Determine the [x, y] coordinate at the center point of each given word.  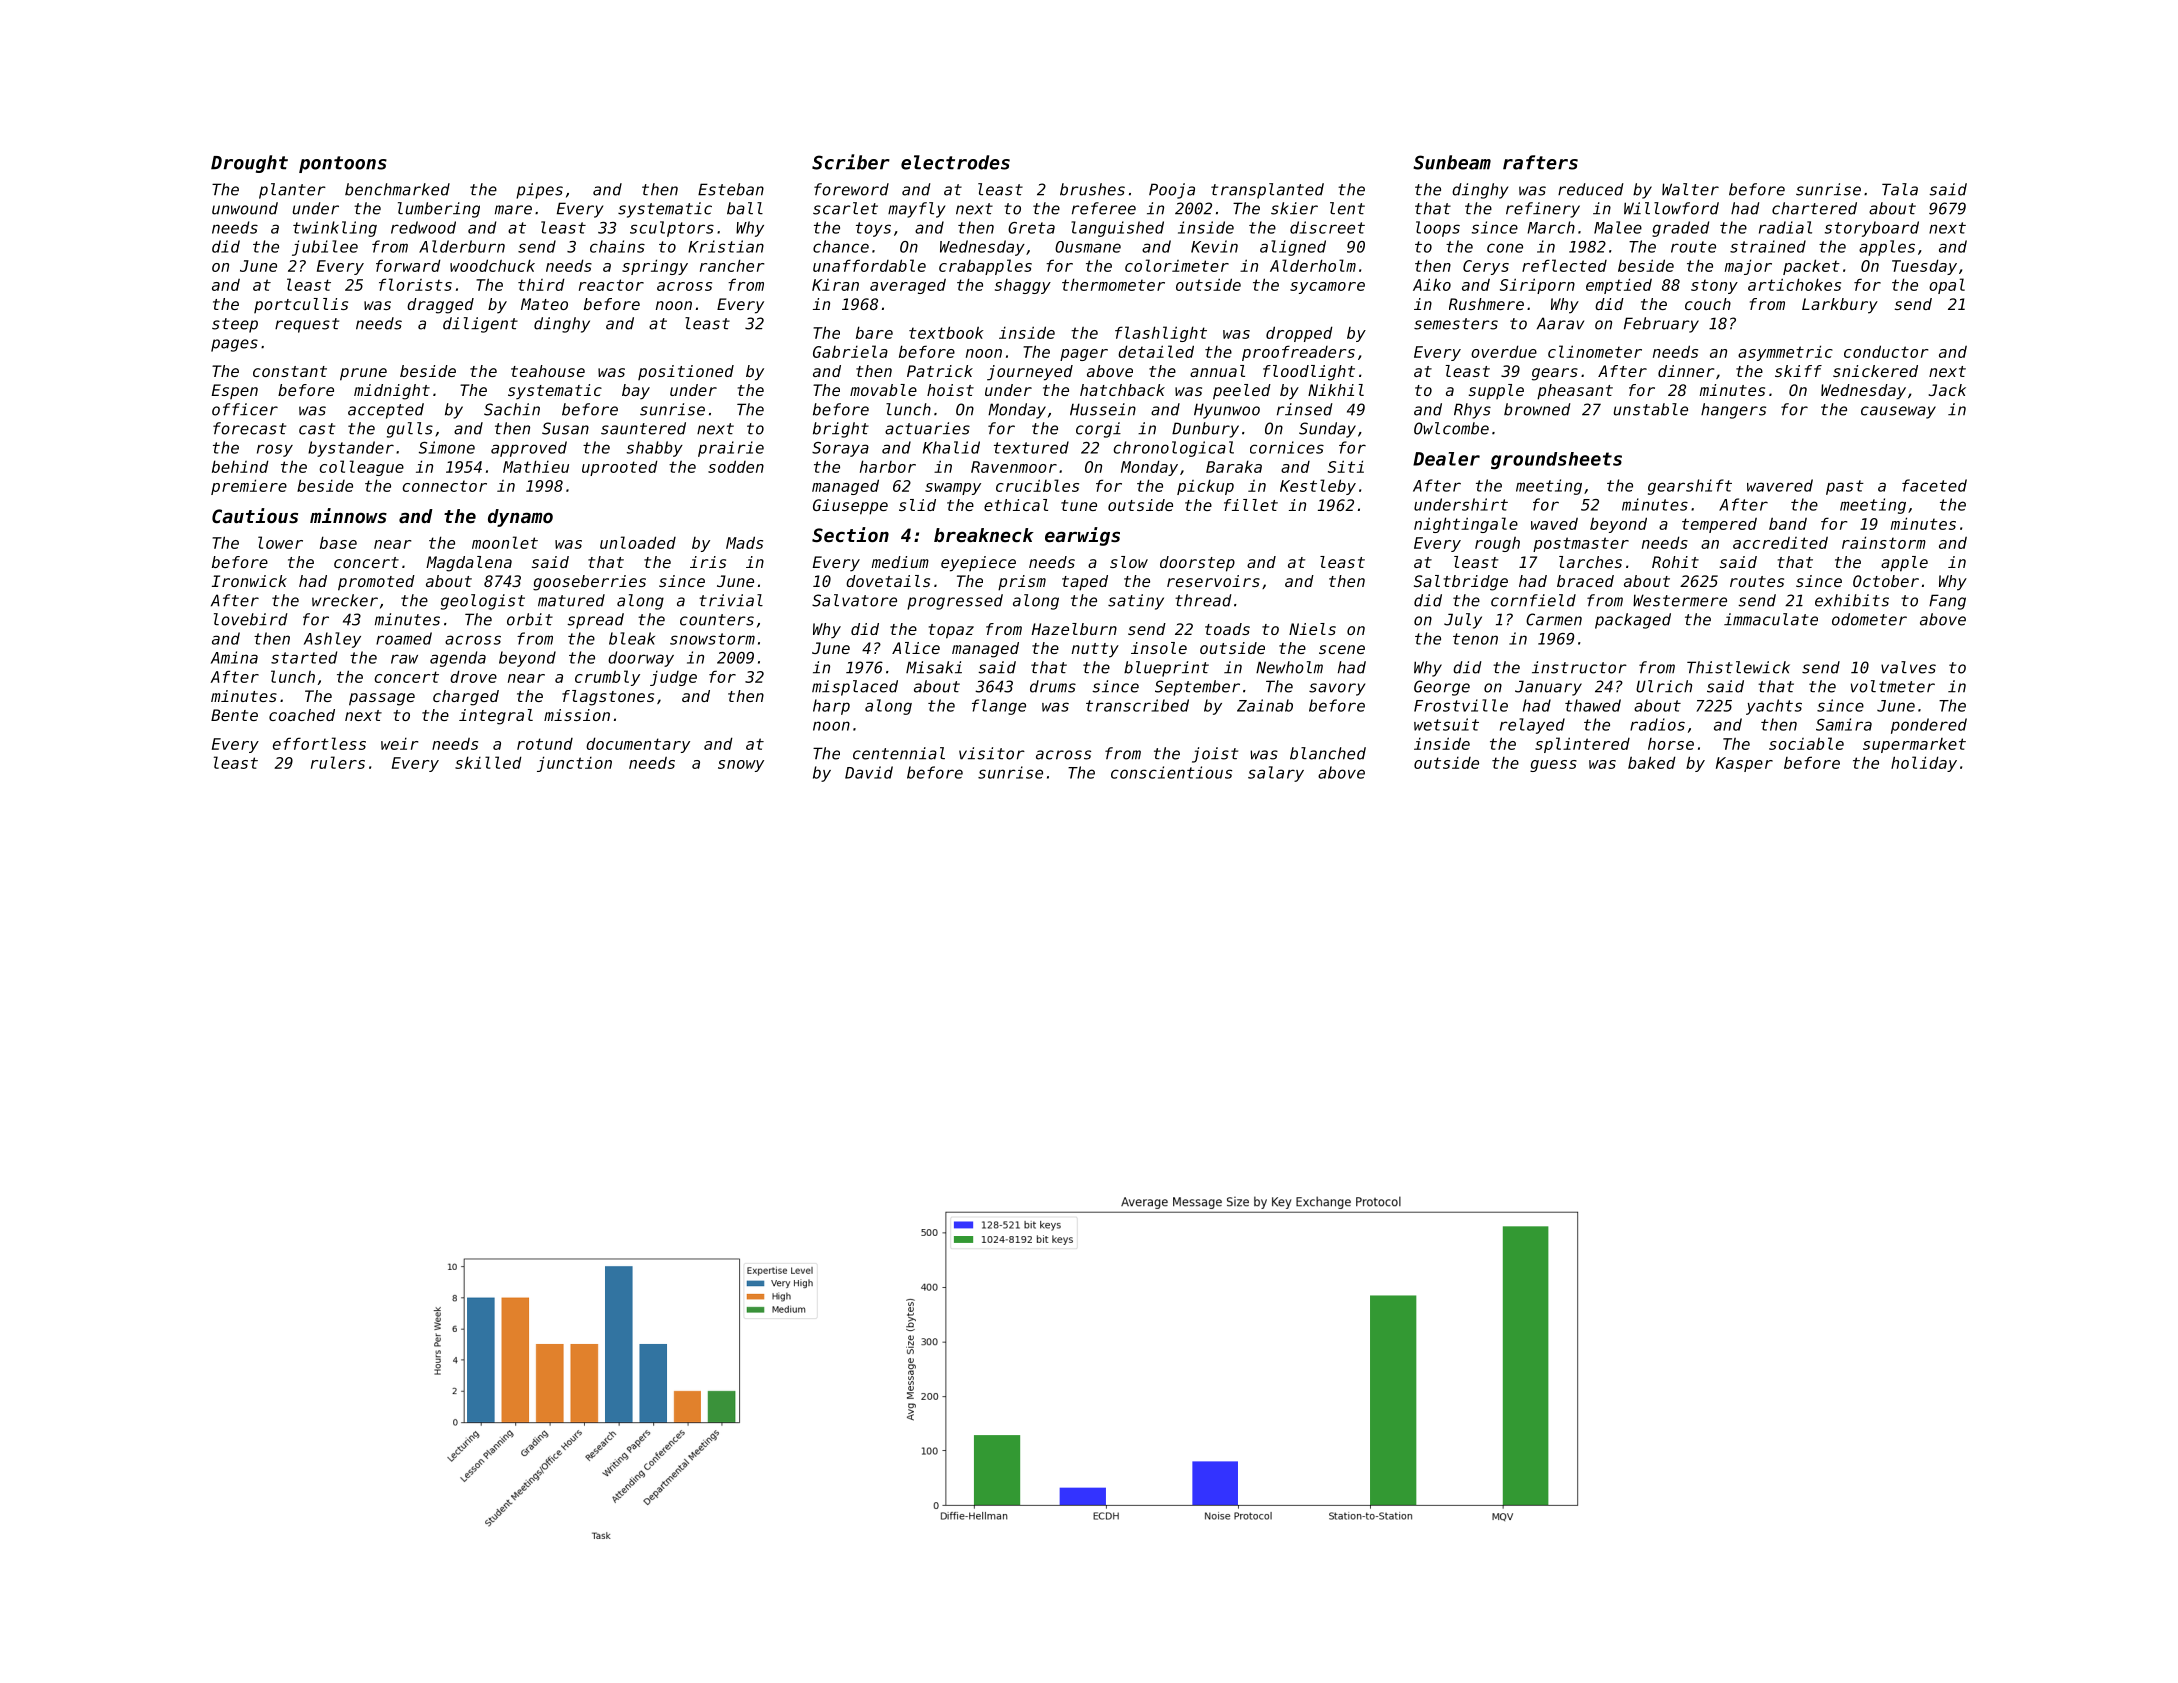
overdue [1504, 351]
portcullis [301, 305]
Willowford [1671, 208]
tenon [1475, 639]
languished [1117, 229]
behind [240, 466]
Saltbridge [1461, 583]
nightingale [1466, 525]
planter [292, 191]
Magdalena [469, 564]
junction [574, 764]
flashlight [1161, 334]
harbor [888, 466]
